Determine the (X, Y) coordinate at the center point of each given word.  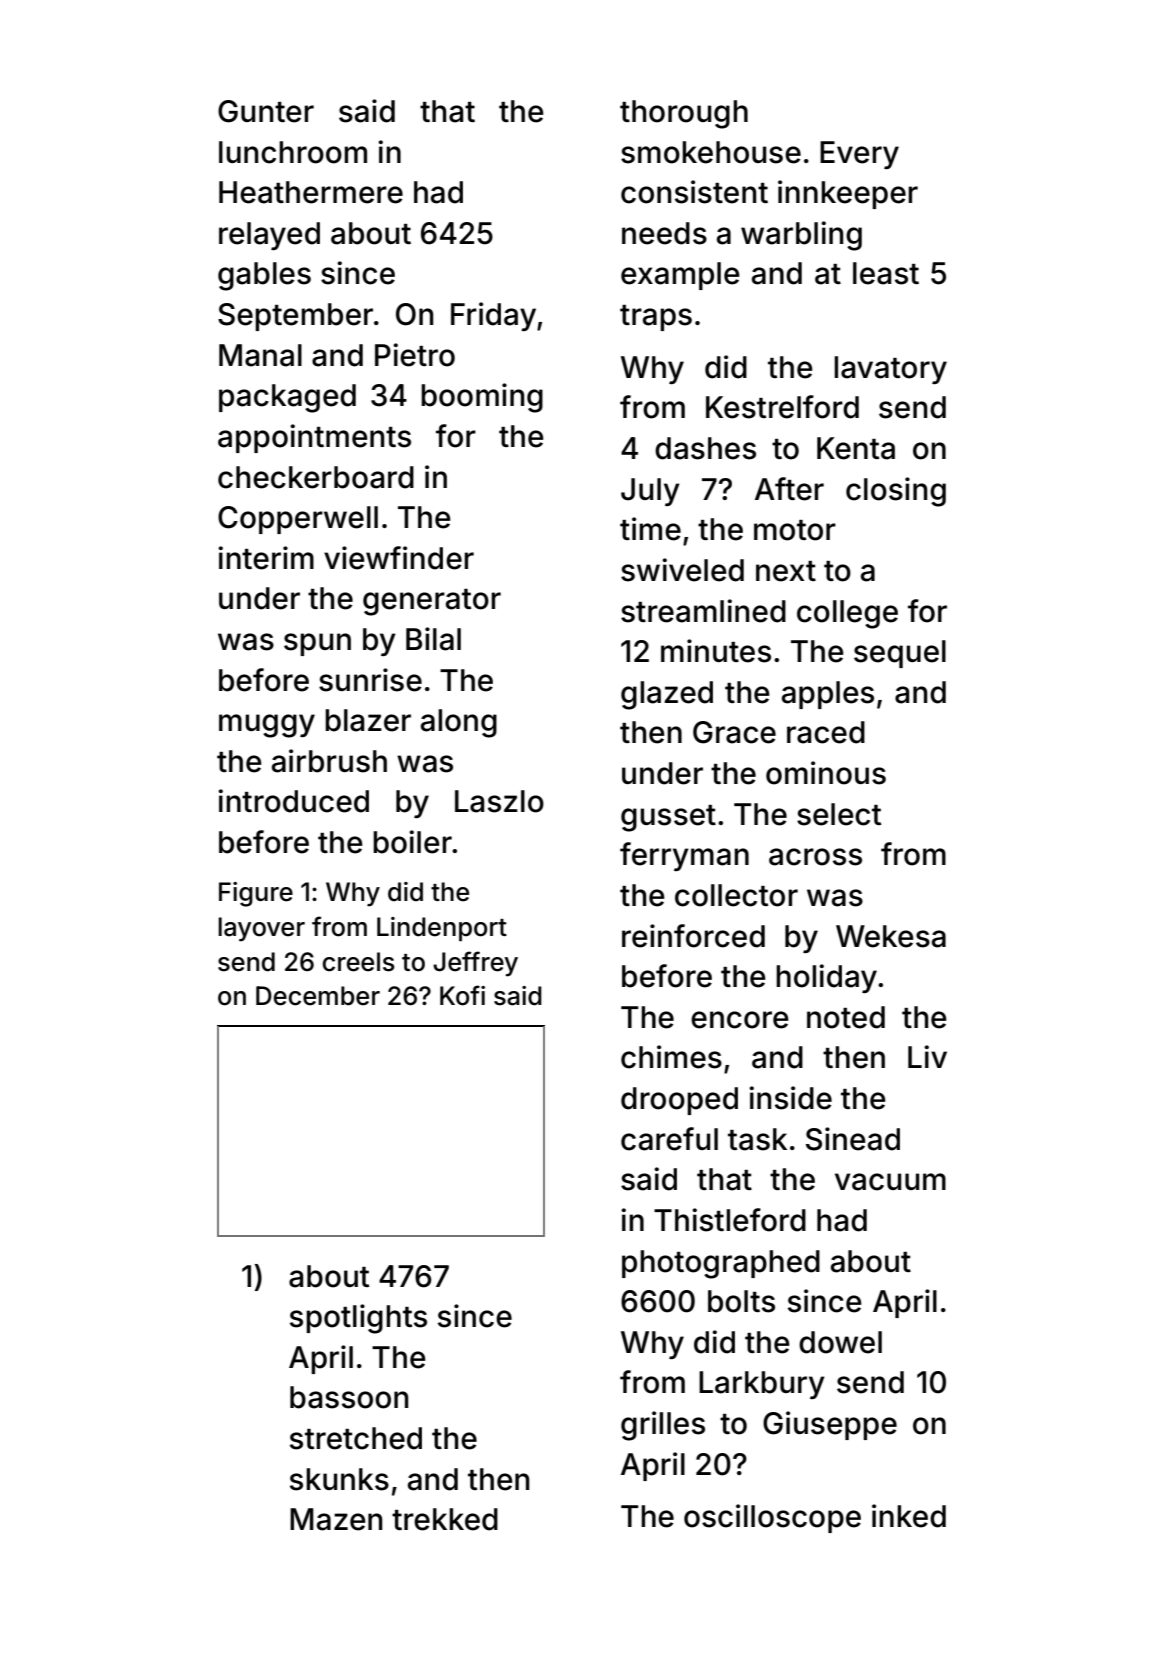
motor (795, 530)
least (886, 273)
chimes (671, 1057)
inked (909, 1516)
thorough (684, 114)
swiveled (682, 570)
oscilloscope (772, 1518)
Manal (260, 355)
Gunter (266, 111)
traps (656, 318)
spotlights (358, 1319)
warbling (801, 236)
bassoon (349, 1397)
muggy (267, 726)
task (757, 1139)
